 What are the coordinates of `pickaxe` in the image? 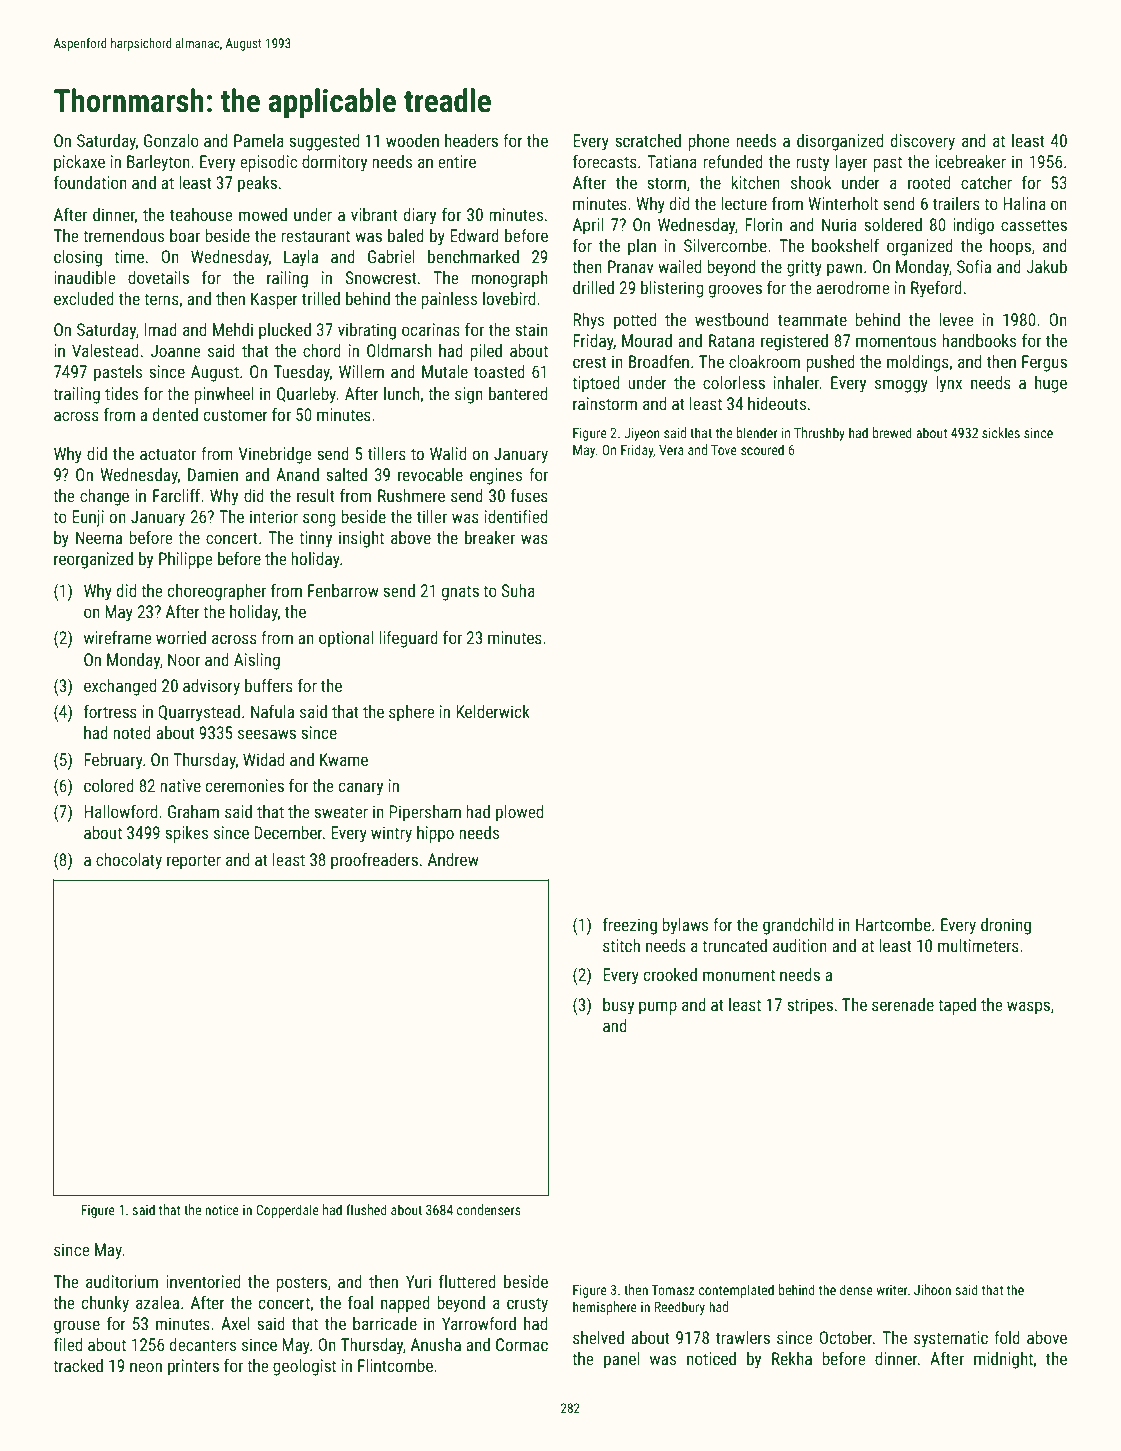 It's located at (79, 163).
